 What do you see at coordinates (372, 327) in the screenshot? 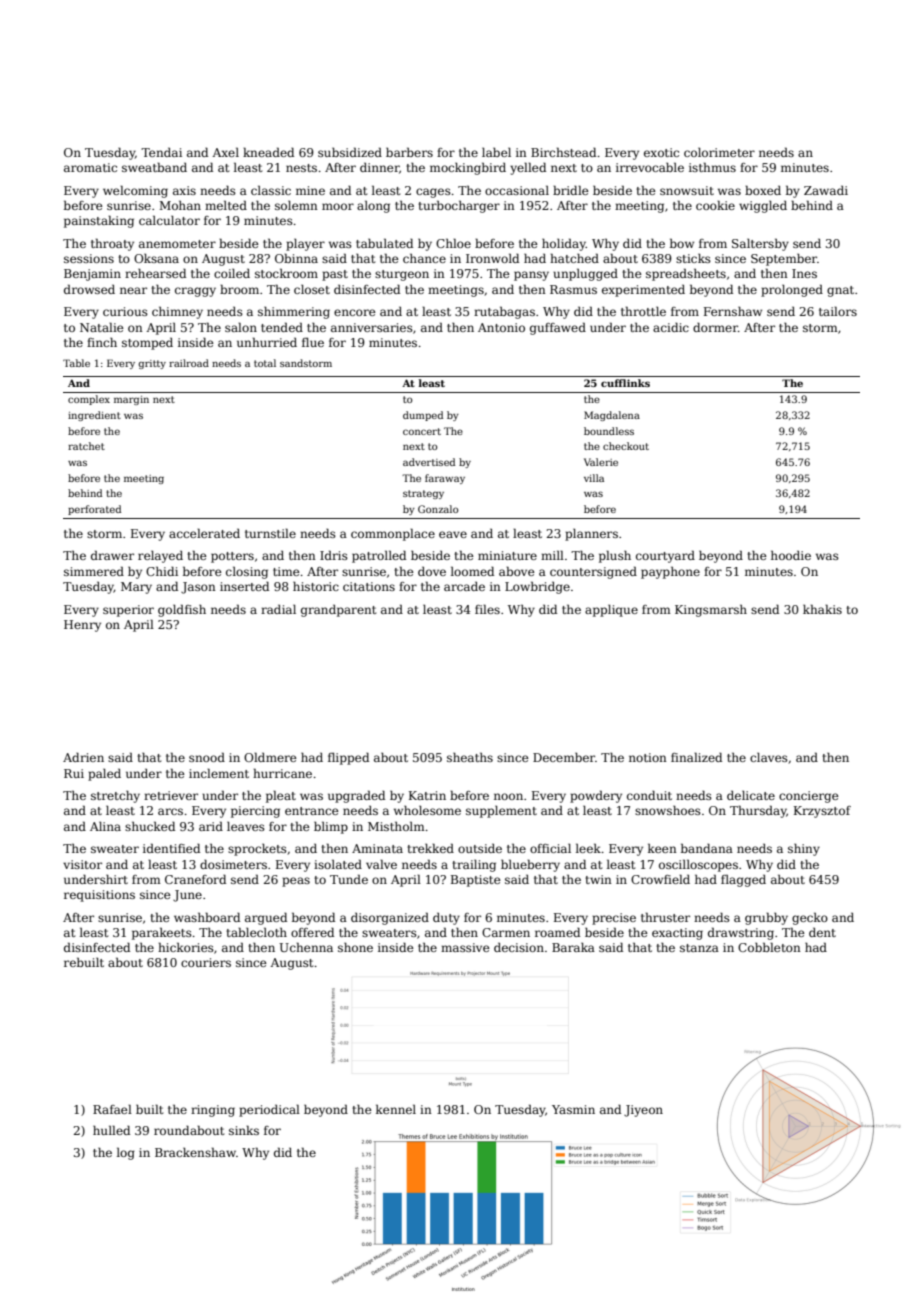
I see `anniversaries` at bounding box center [372, 327].
